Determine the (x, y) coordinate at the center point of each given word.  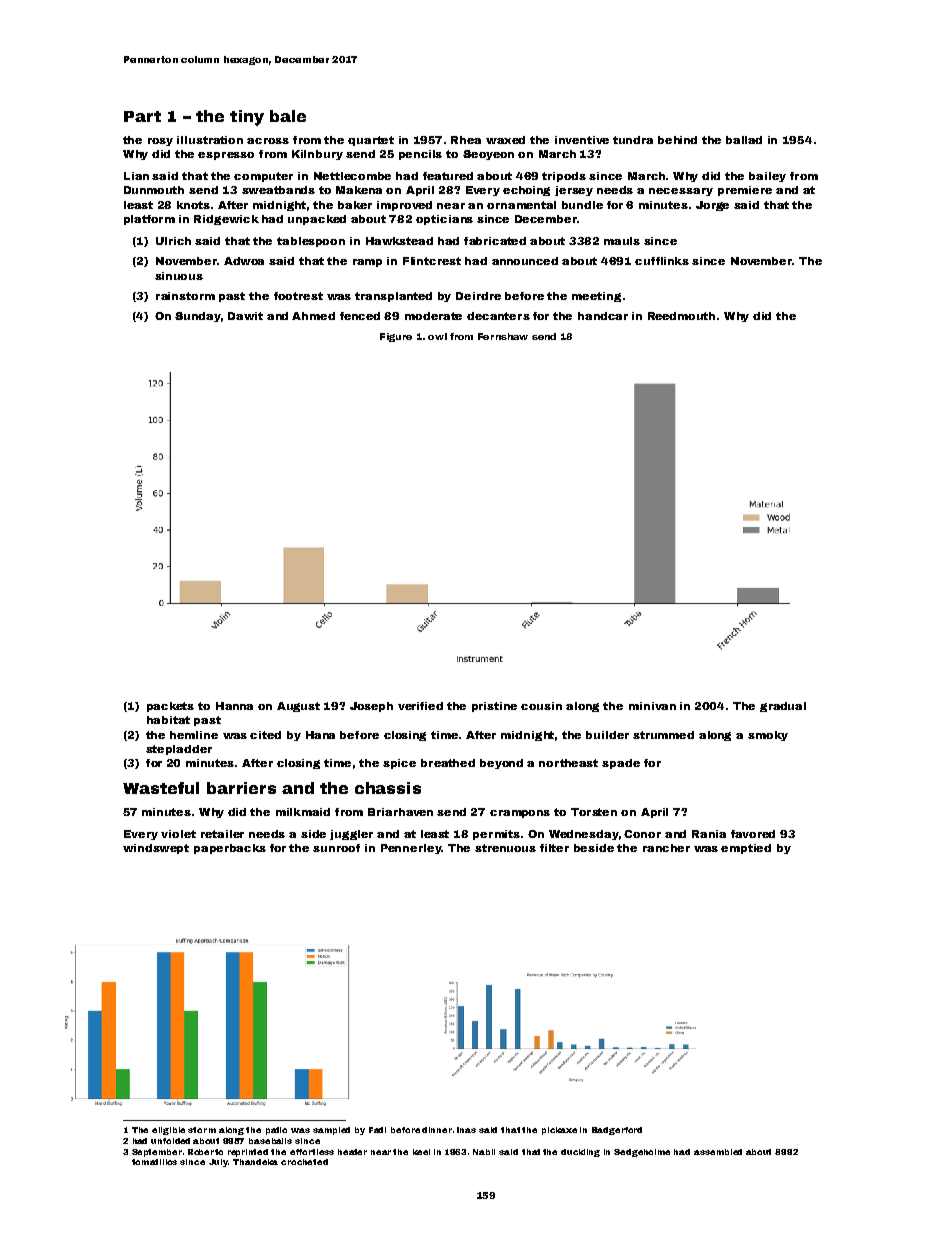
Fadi (377, 1130)
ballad (744, 140)
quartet (371, 141)
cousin (541, 706)
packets (170, 707)
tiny (247, 118)
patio (276, 1131)
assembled (718, 1152)
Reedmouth (681, 316)
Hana (320, 735)
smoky (768, 736)
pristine (494, 707)
